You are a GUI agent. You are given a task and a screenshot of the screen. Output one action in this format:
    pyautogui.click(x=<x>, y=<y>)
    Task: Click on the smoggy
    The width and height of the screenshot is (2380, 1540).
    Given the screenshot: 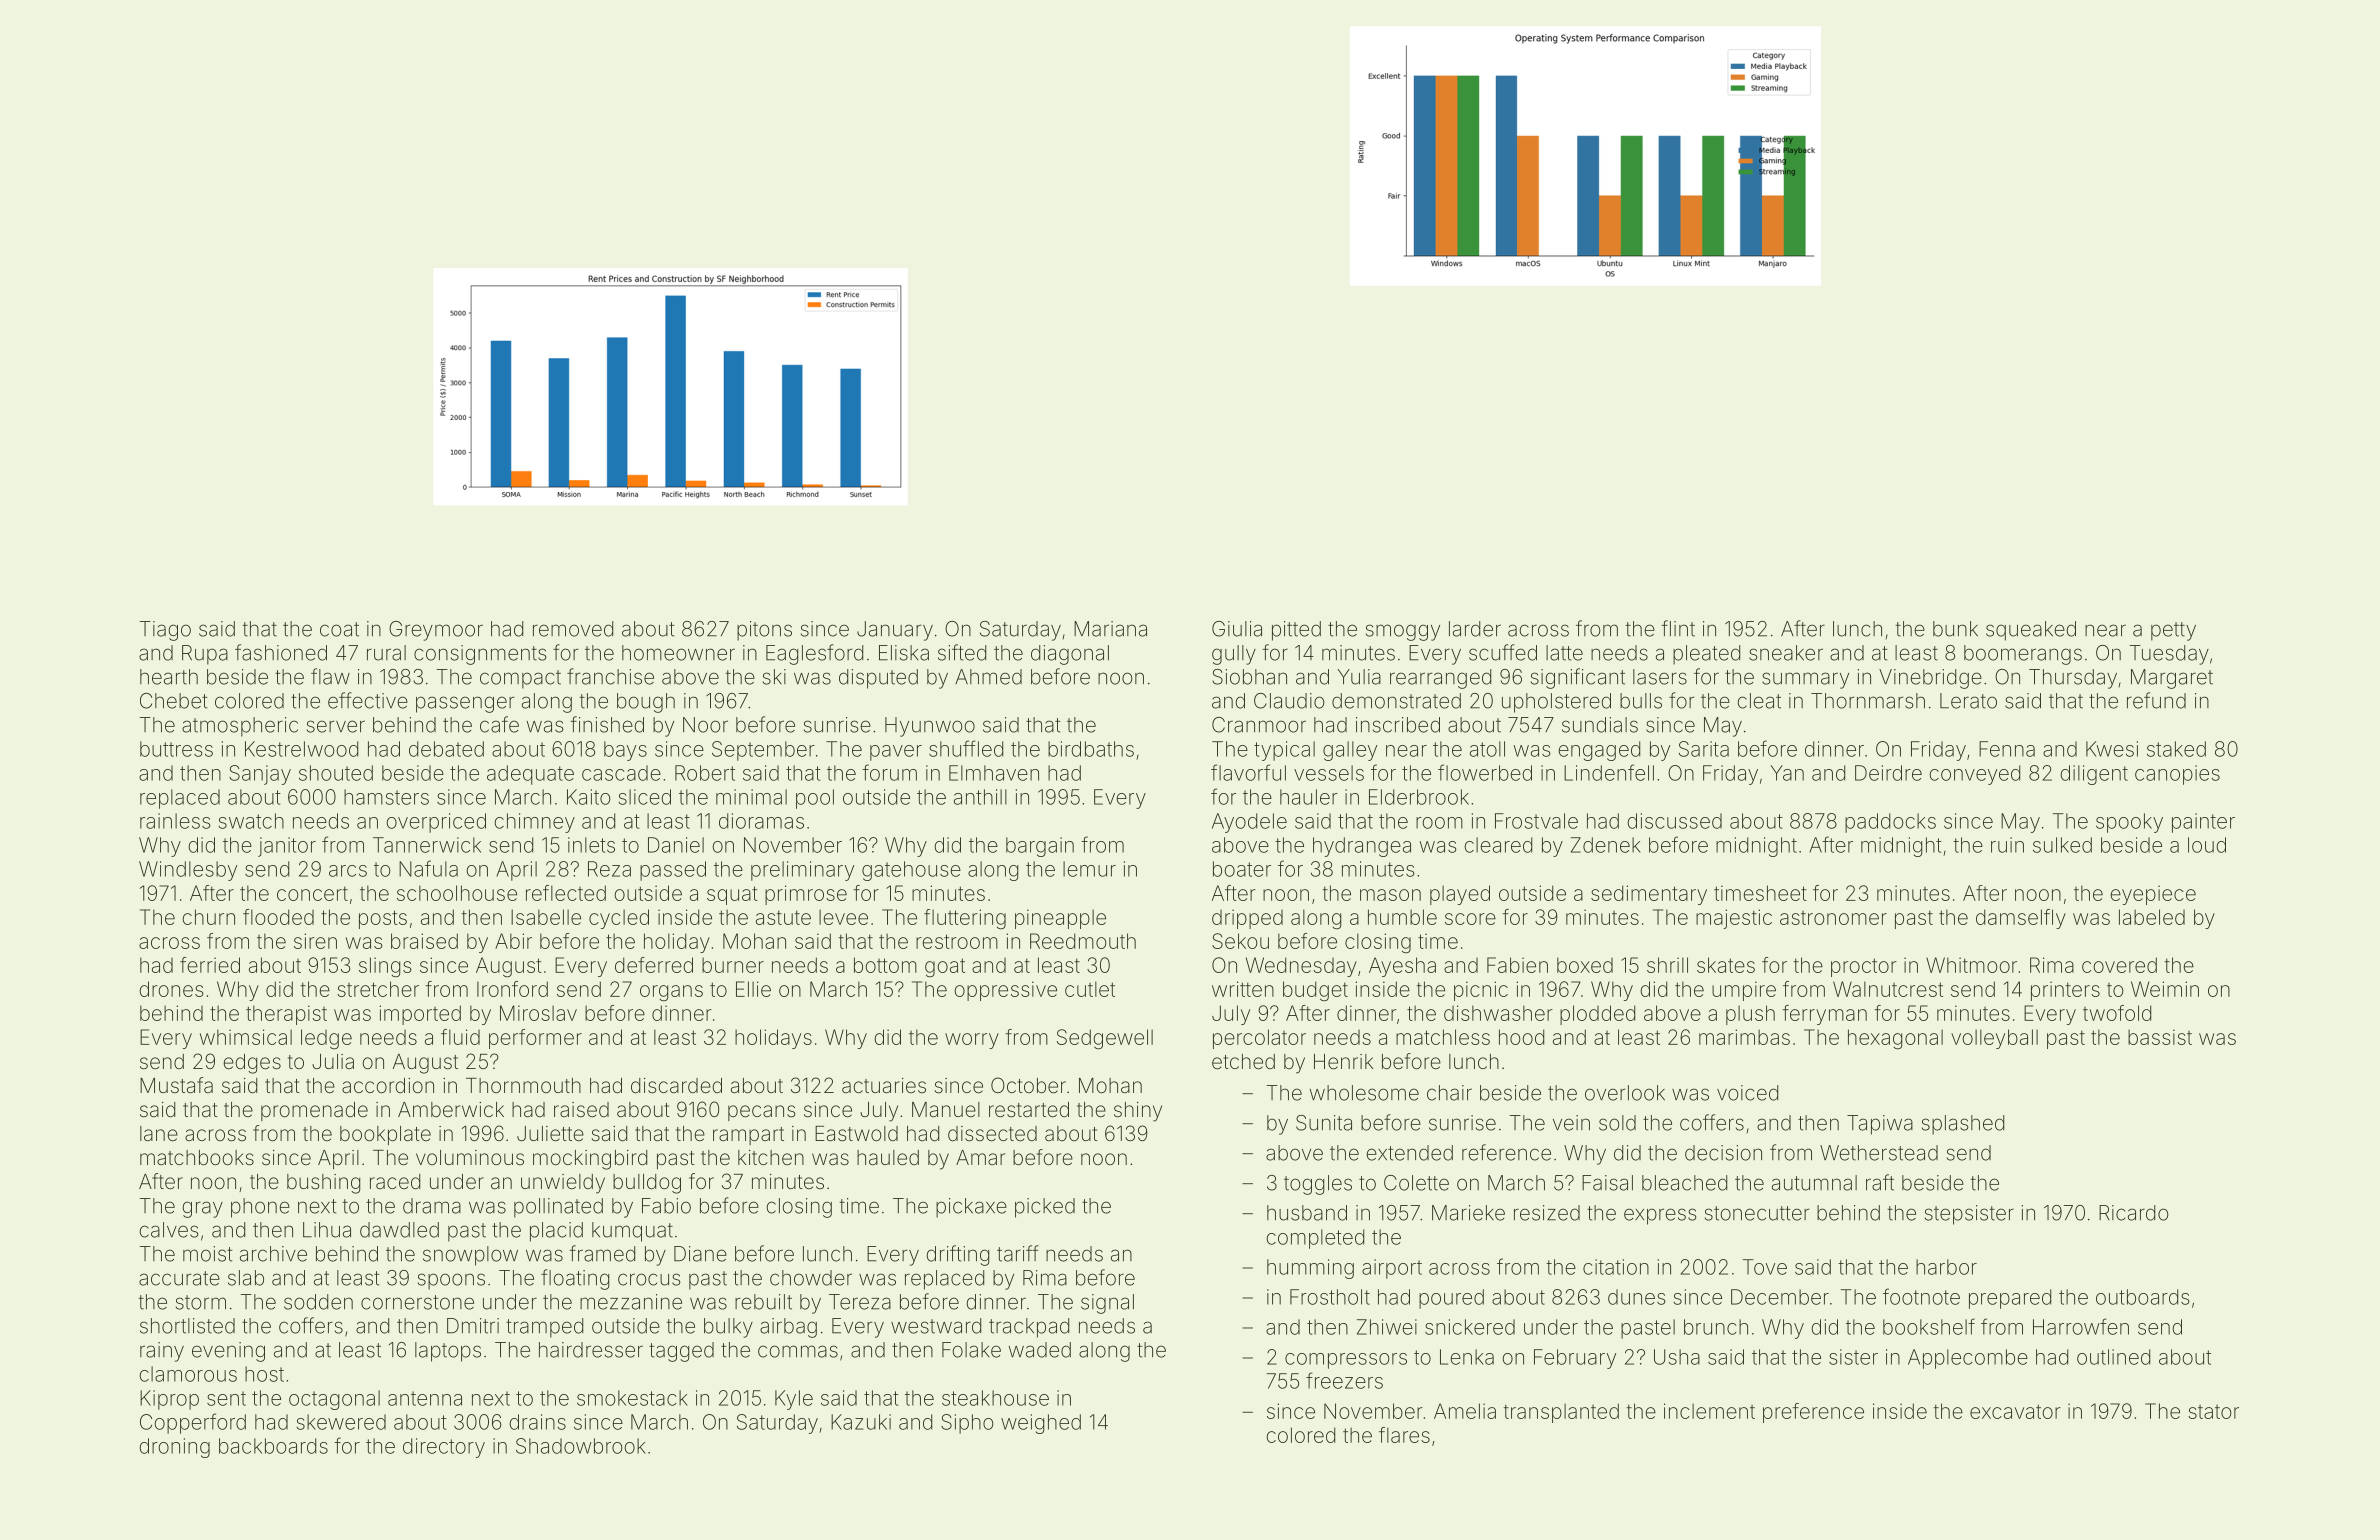 What is the action you would take?
    pyautogui.click(x=1403, y=632)
